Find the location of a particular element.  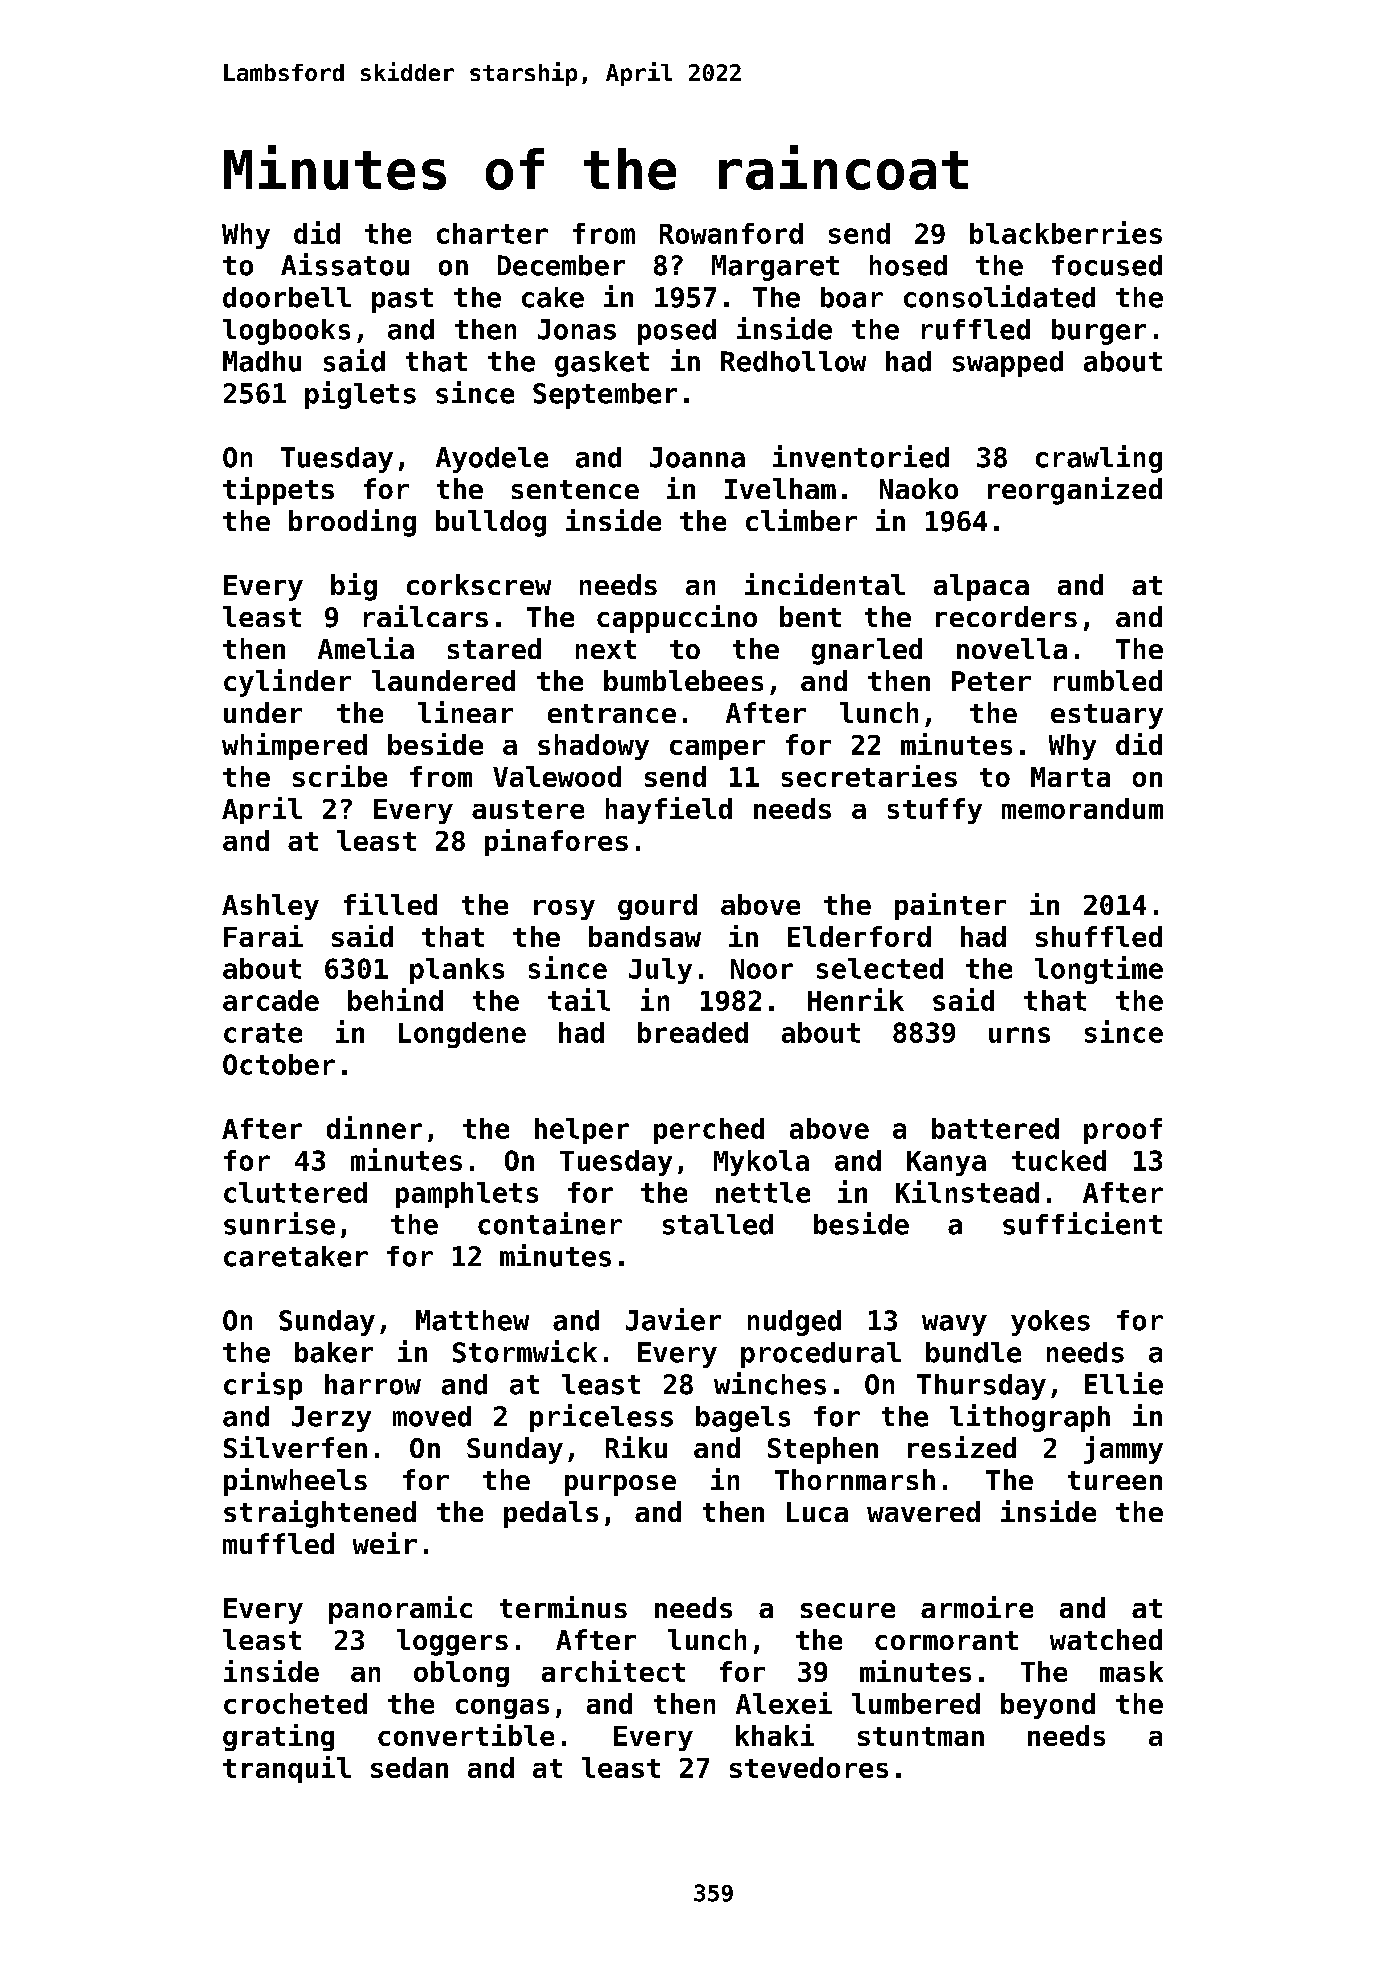

corkscrew is located at coordinates (479, 584).
